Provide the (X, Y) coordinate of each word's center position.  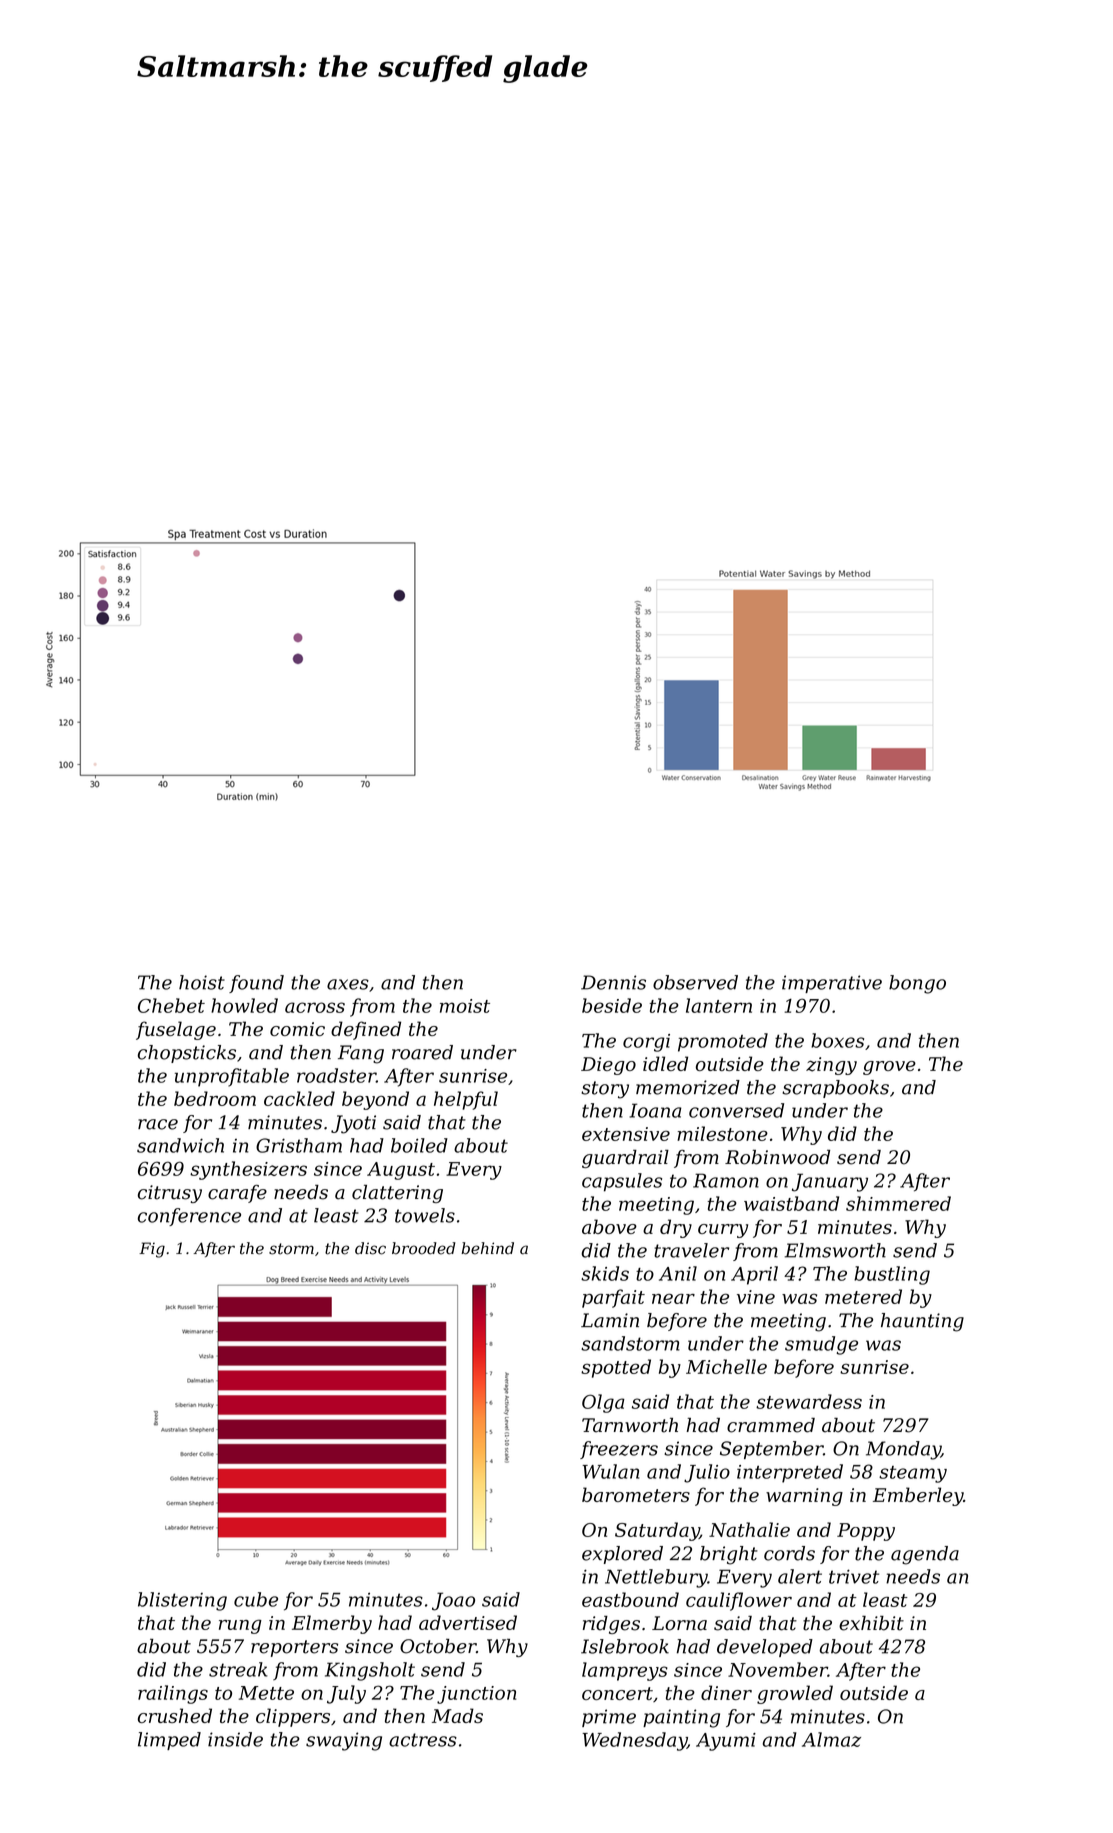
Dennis (613, 982)
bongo (917, 984)
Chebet (171, 1005)
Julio (707, 1473)
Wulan (610, 1471)
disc (370, 1248)
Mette (266, 1693)
